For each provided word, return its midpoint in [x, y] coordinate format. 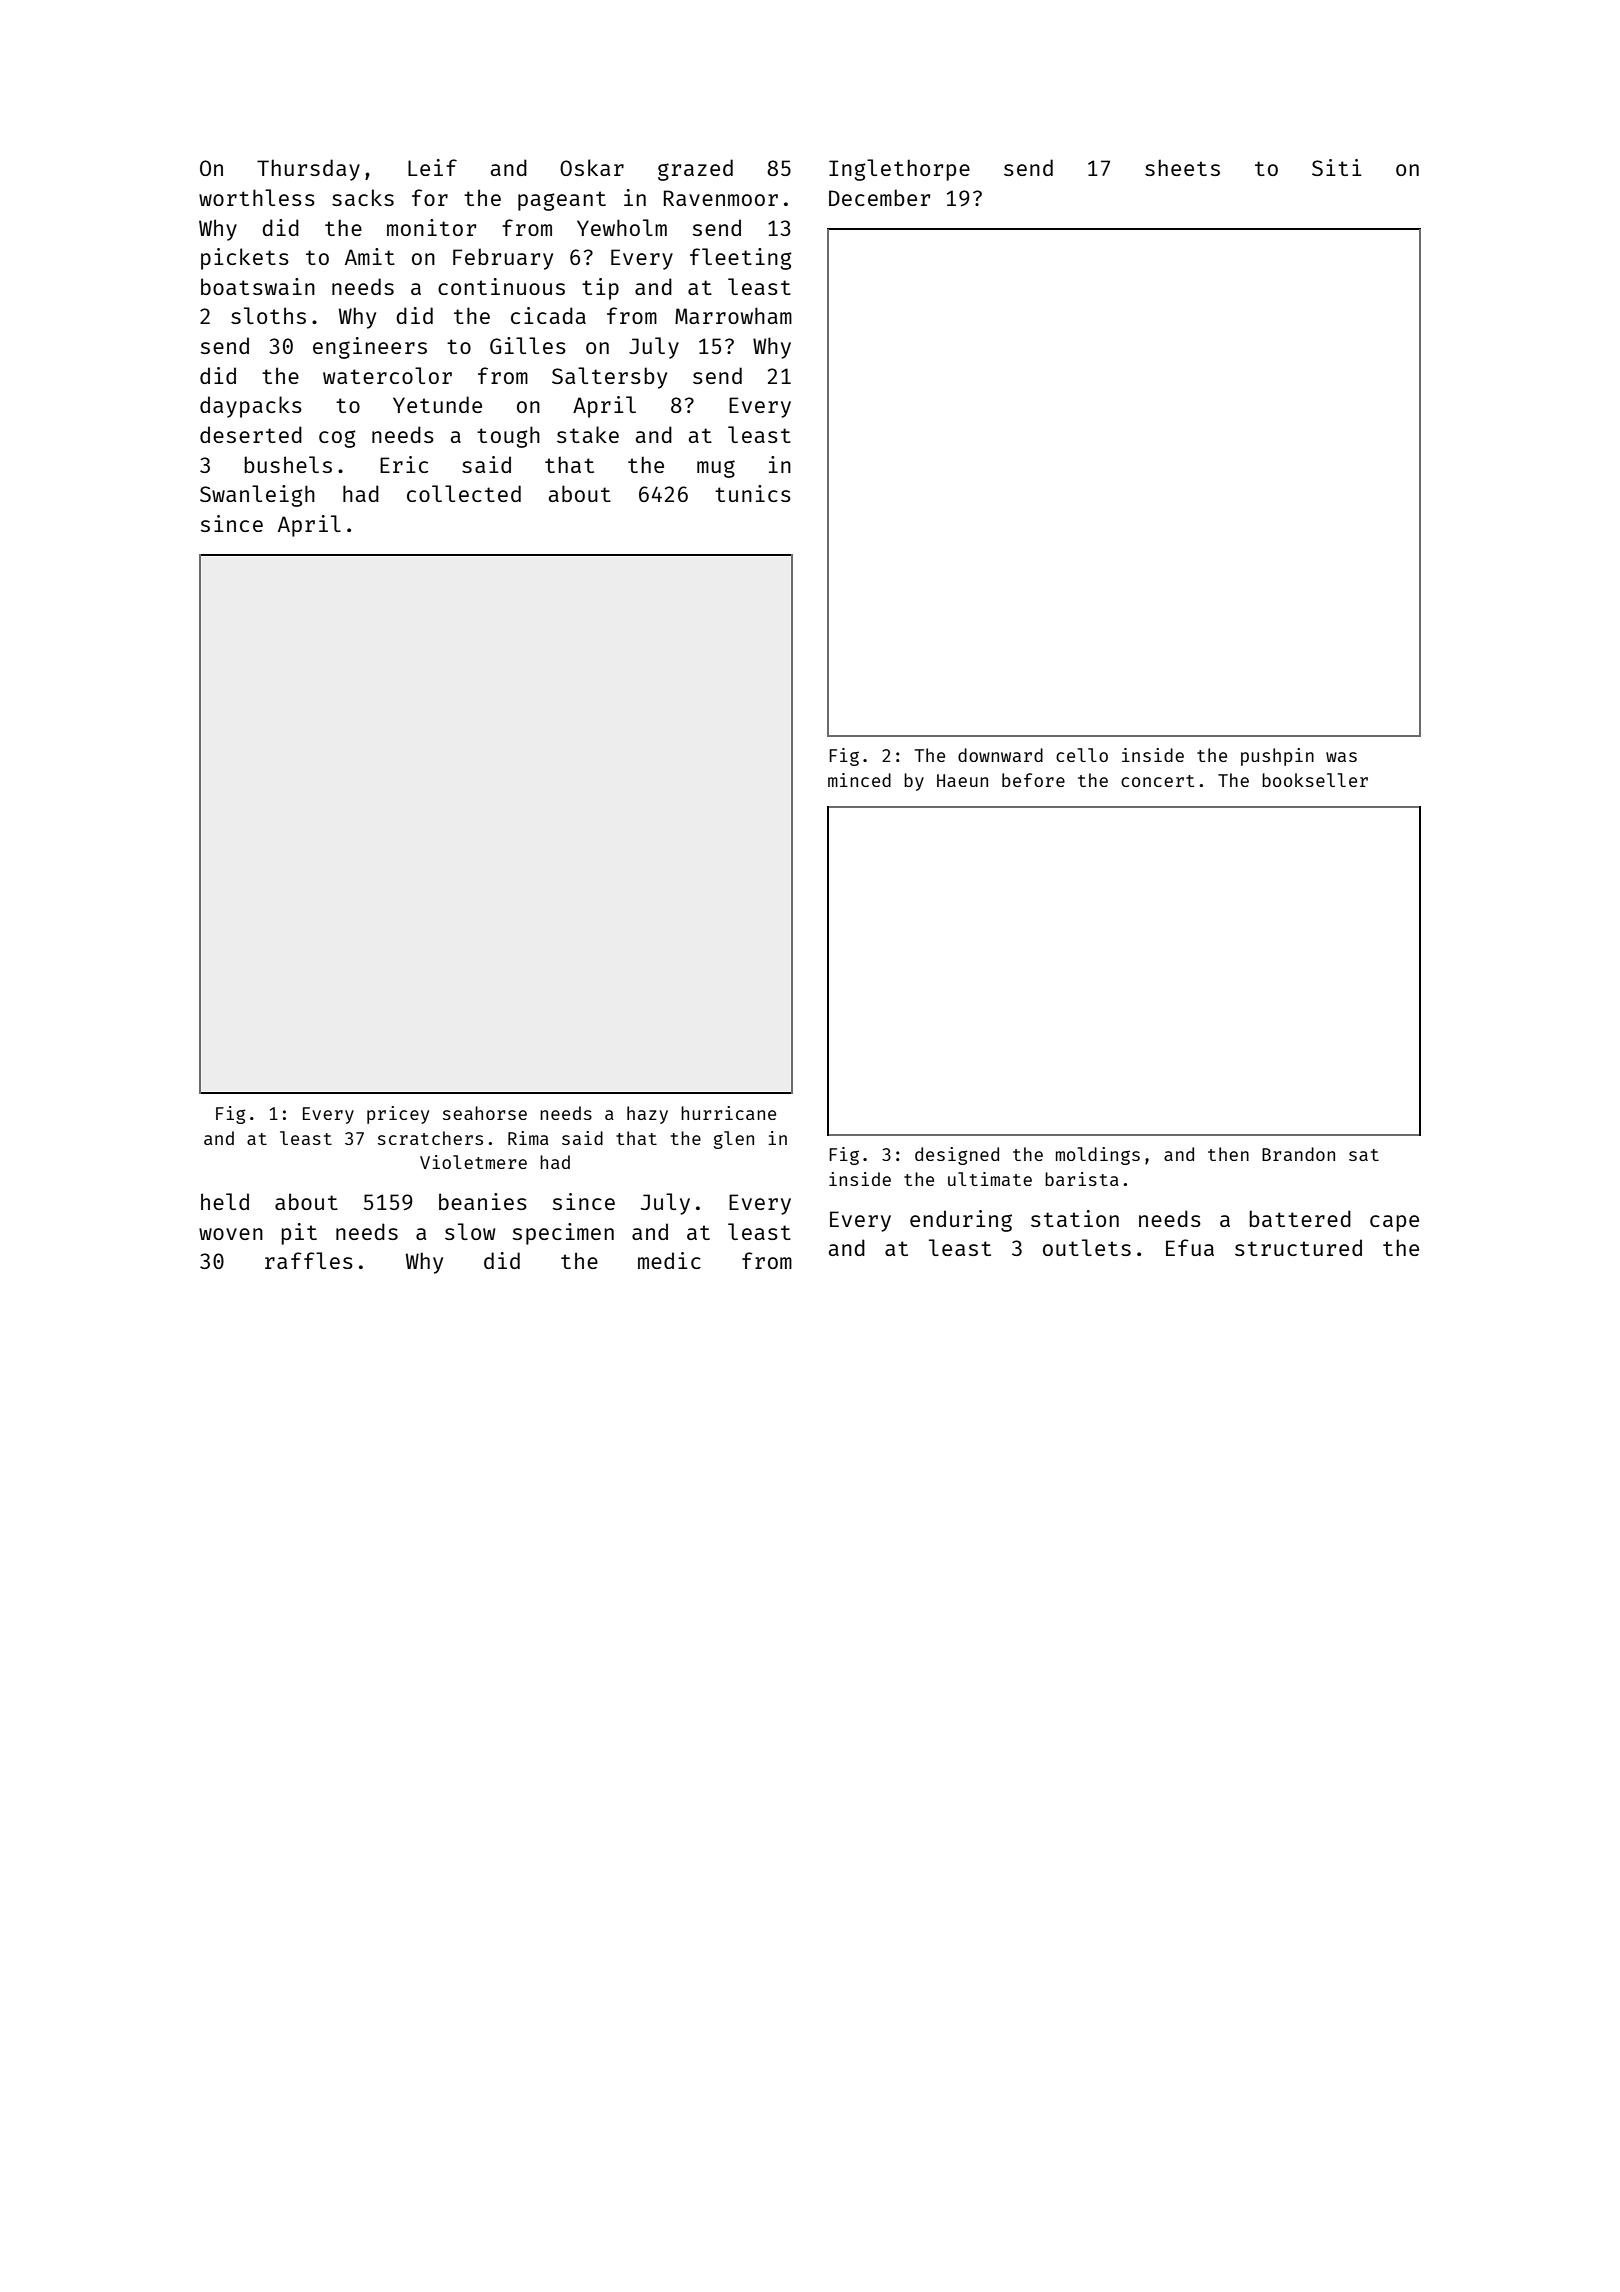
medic [669, 1260]
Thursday [308, 170]
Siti [1337, 167]
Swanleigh [257, 496]
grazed [695, 170]
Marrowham [733, 315]
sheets [1182, 167]
